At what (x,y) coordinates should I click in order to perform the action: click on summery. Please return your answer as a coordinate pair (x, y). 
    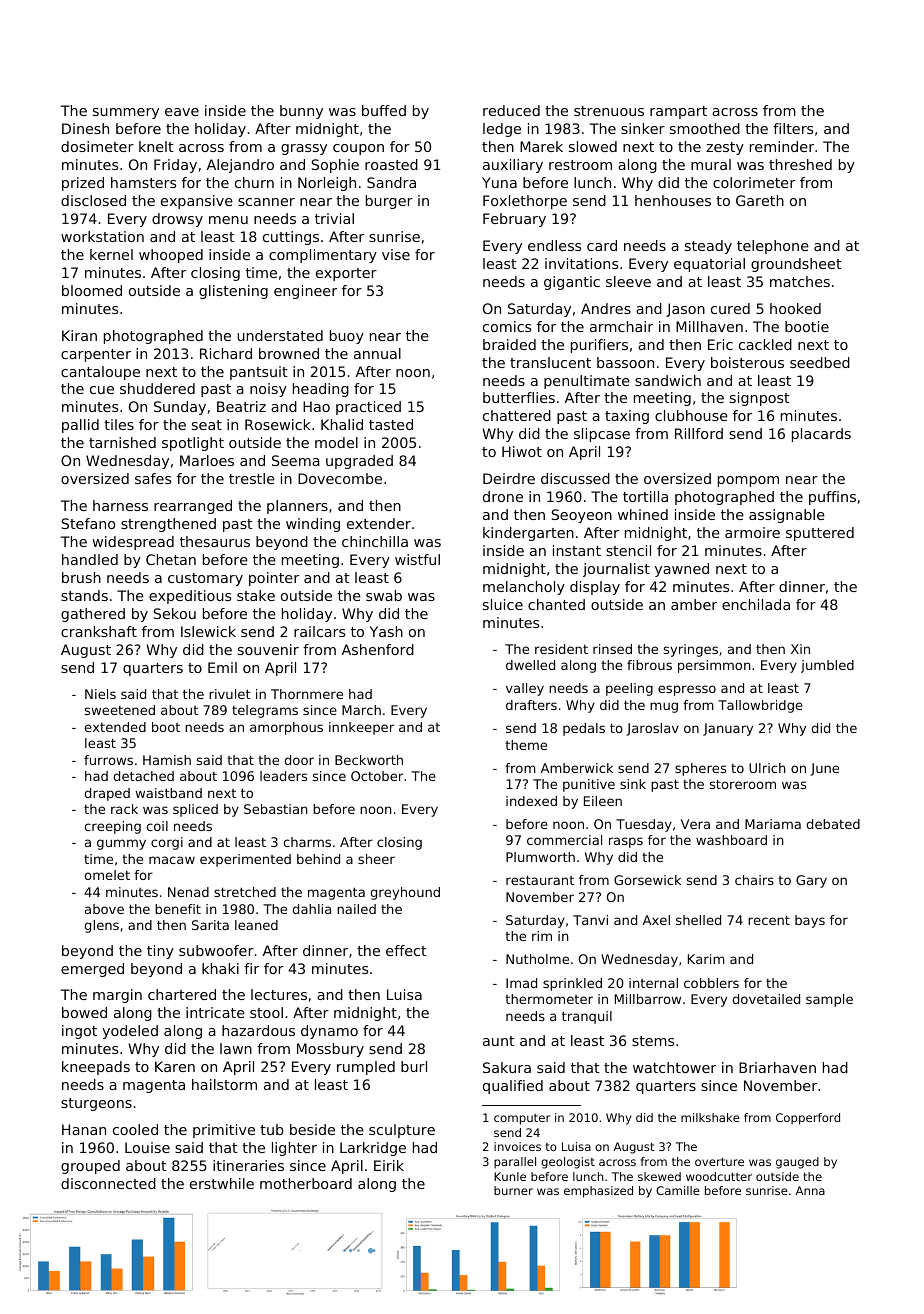
    Looking at the image, I should click on (126, 113).
